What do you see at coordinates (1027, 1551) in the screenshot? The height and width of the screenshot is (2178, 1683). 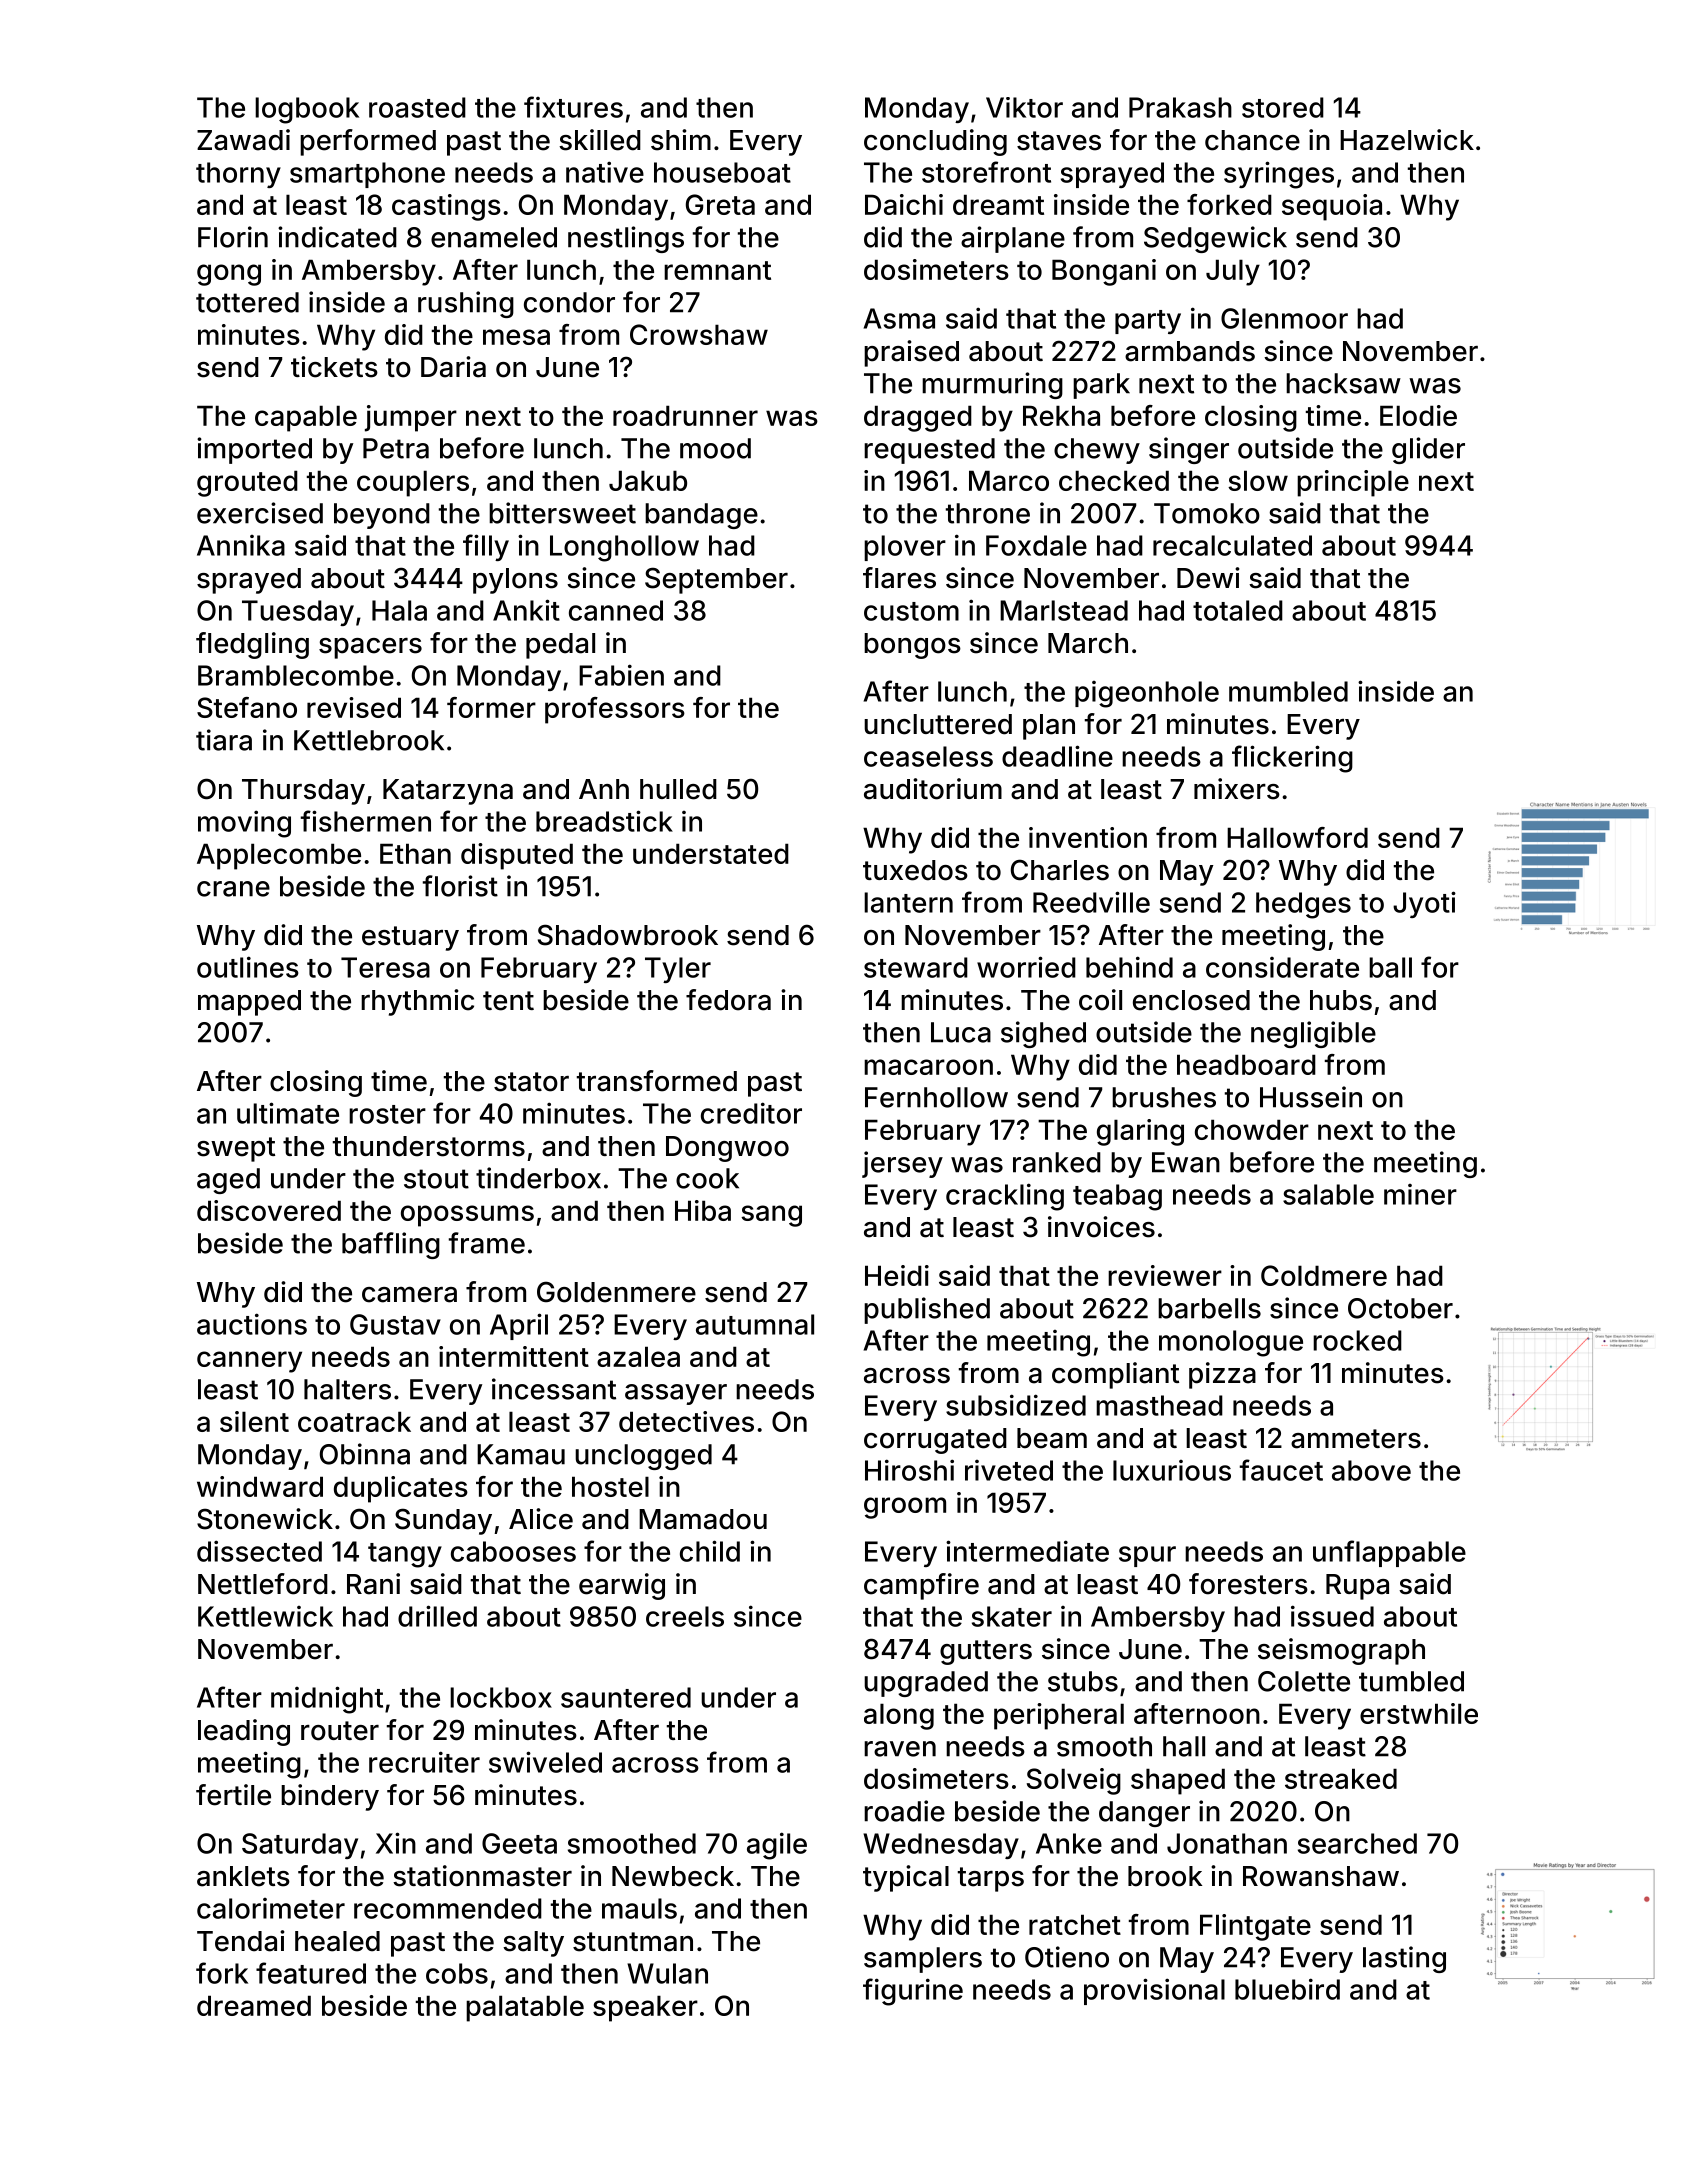 I see `intermediate` at bounding box center [1027, 1551].
